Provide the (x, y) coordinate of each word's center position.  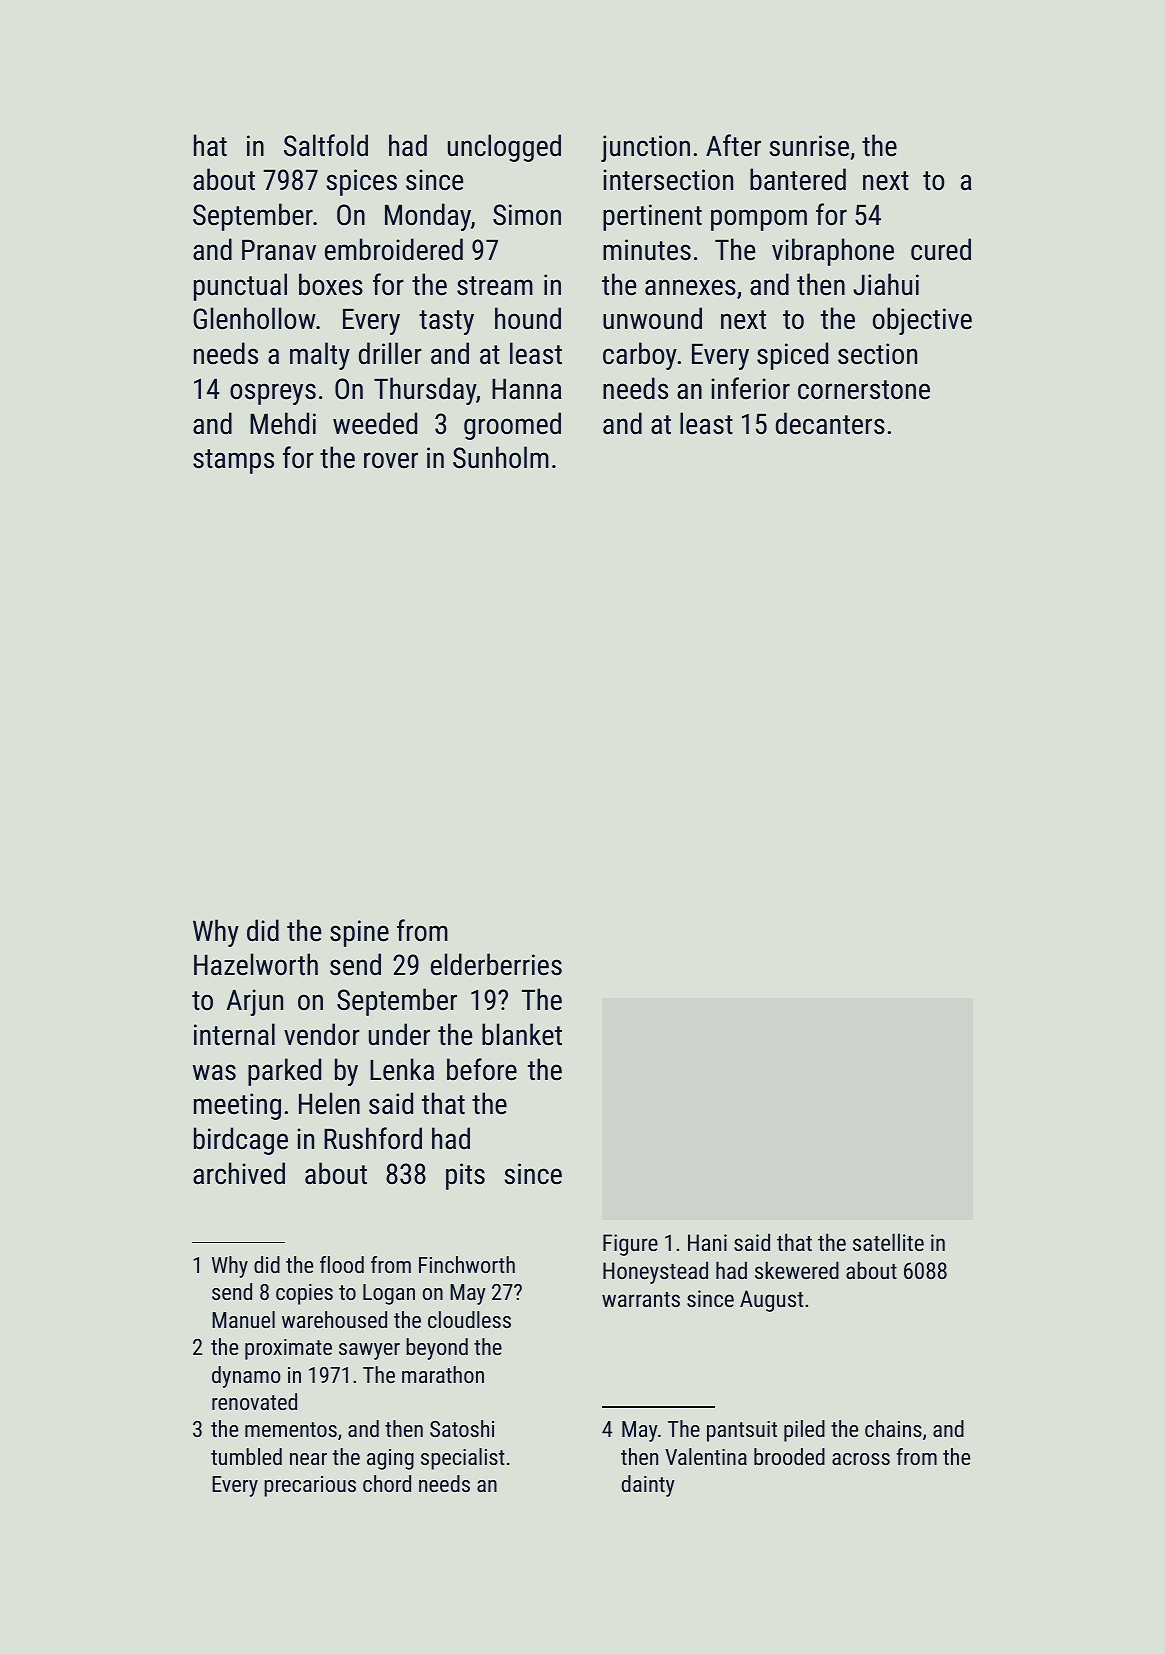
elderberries (496, 964)
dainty (648, 1486)
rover (391, 460)
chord (387, 1483)
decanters (830, 423)
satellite (888, 1242)
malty (320, 356)
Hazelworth (256, 964)
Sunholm (501, 457)
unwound (652, 318)
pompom (759, 220)
